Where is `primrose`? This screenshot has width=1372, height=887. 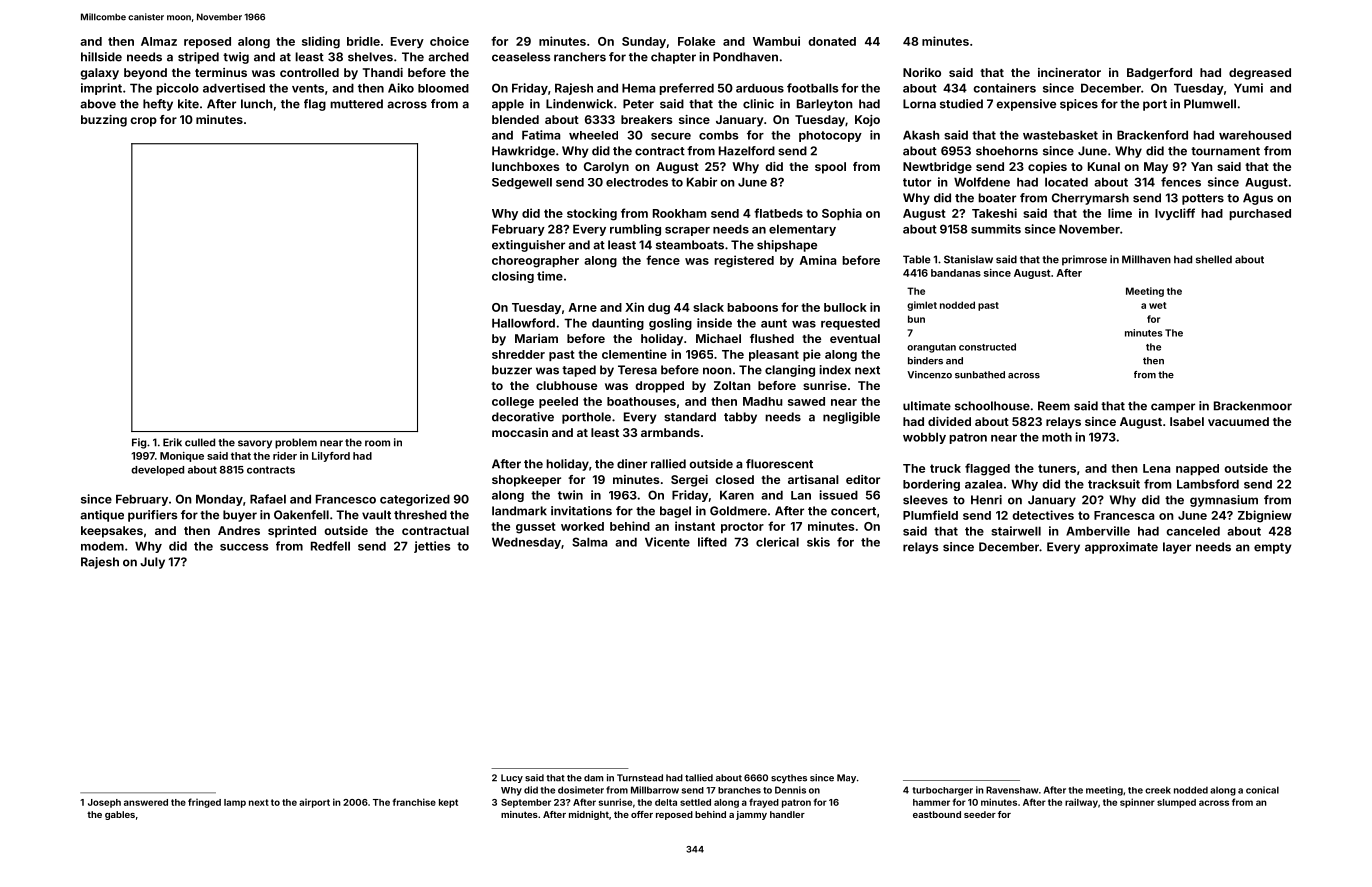 primrose is located at coordinates (1084, 260).
